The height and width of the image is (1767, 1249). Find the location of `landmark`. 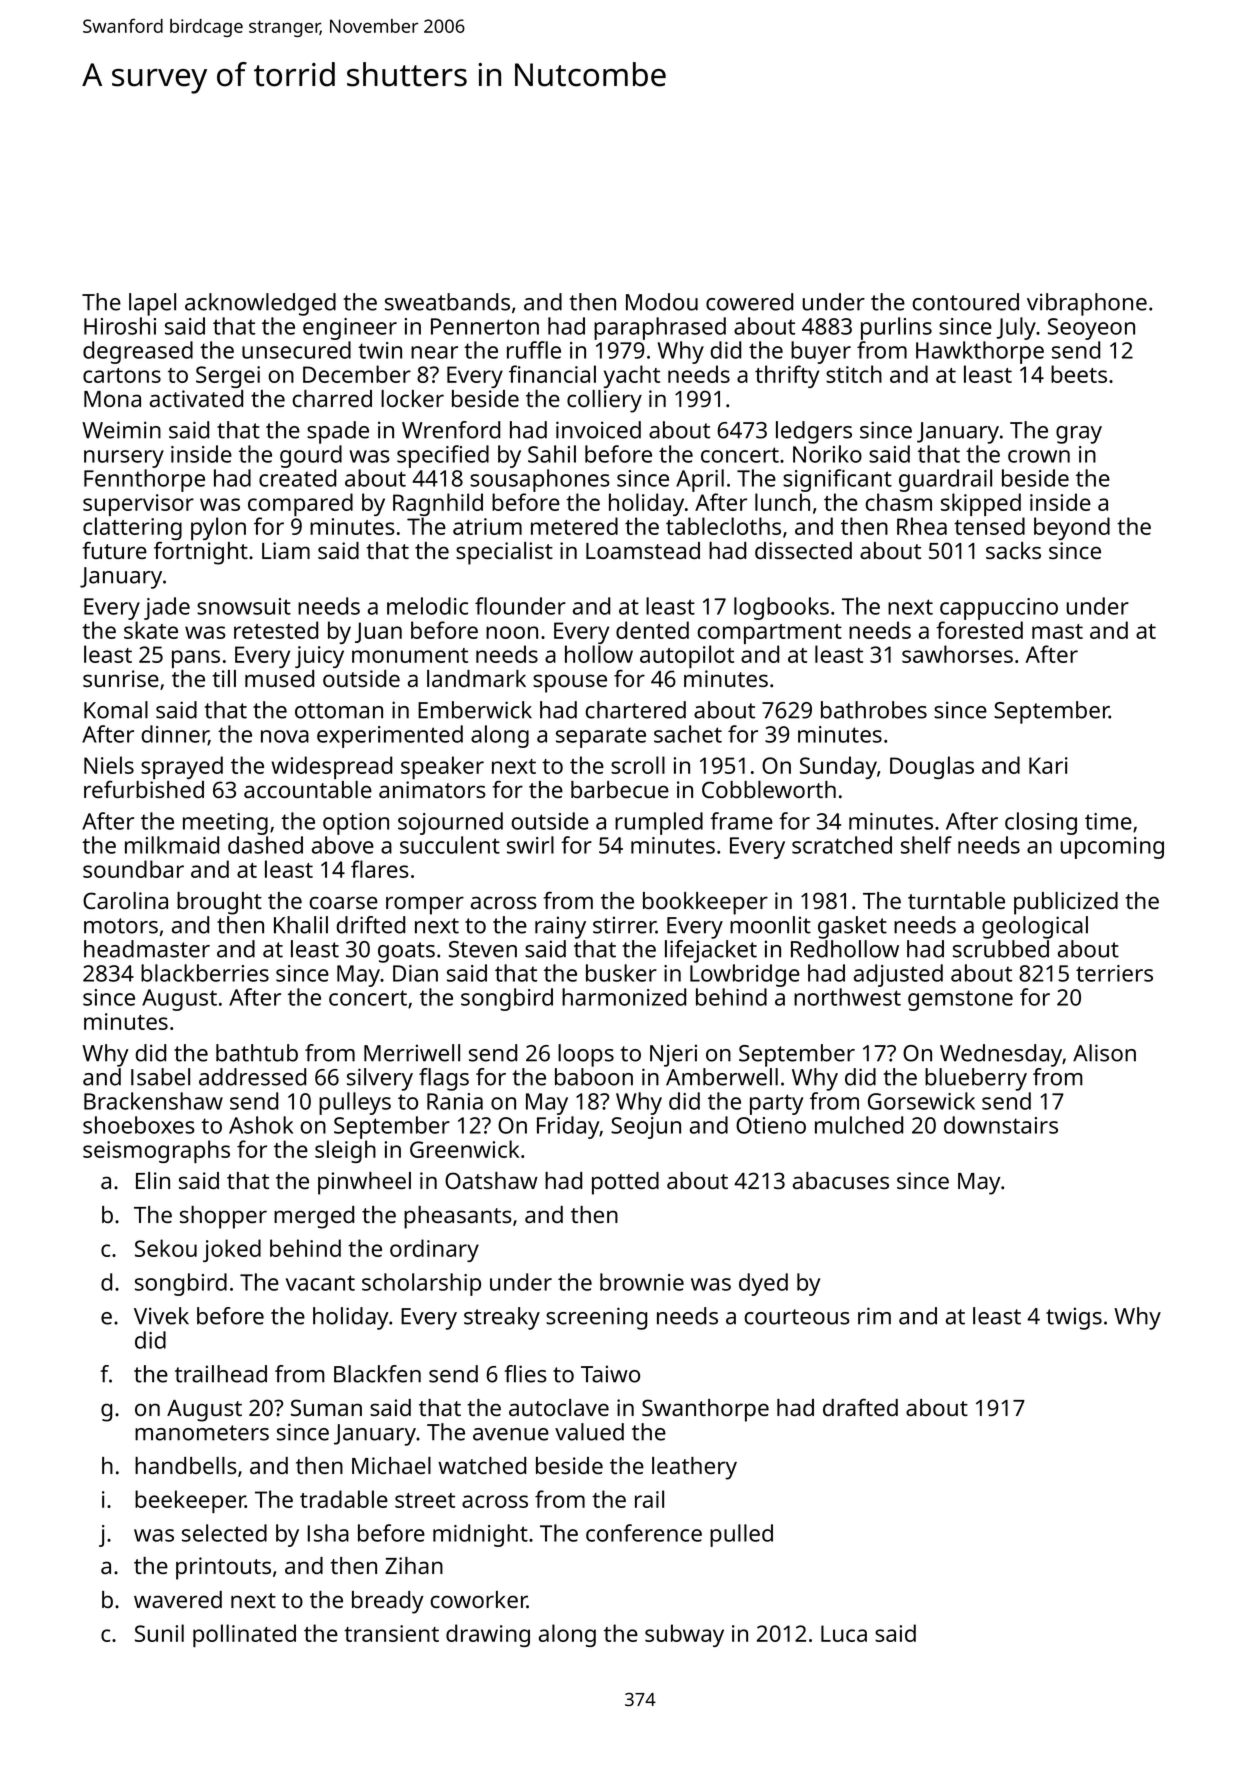

landmark is located at coordinates (476, 678).
